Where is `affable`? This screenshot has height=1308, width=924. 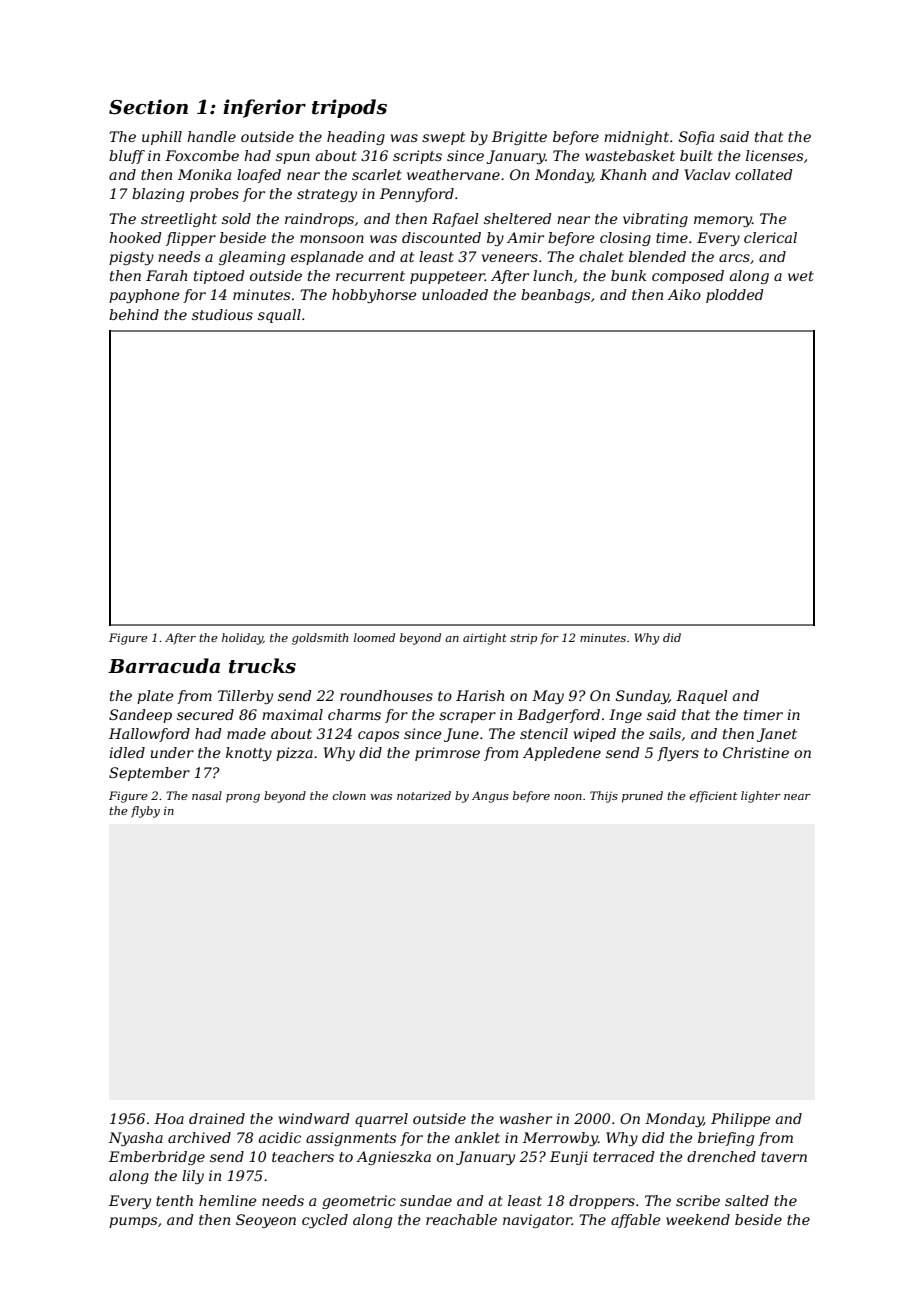 affable is located at coordinates (636, 1221).
